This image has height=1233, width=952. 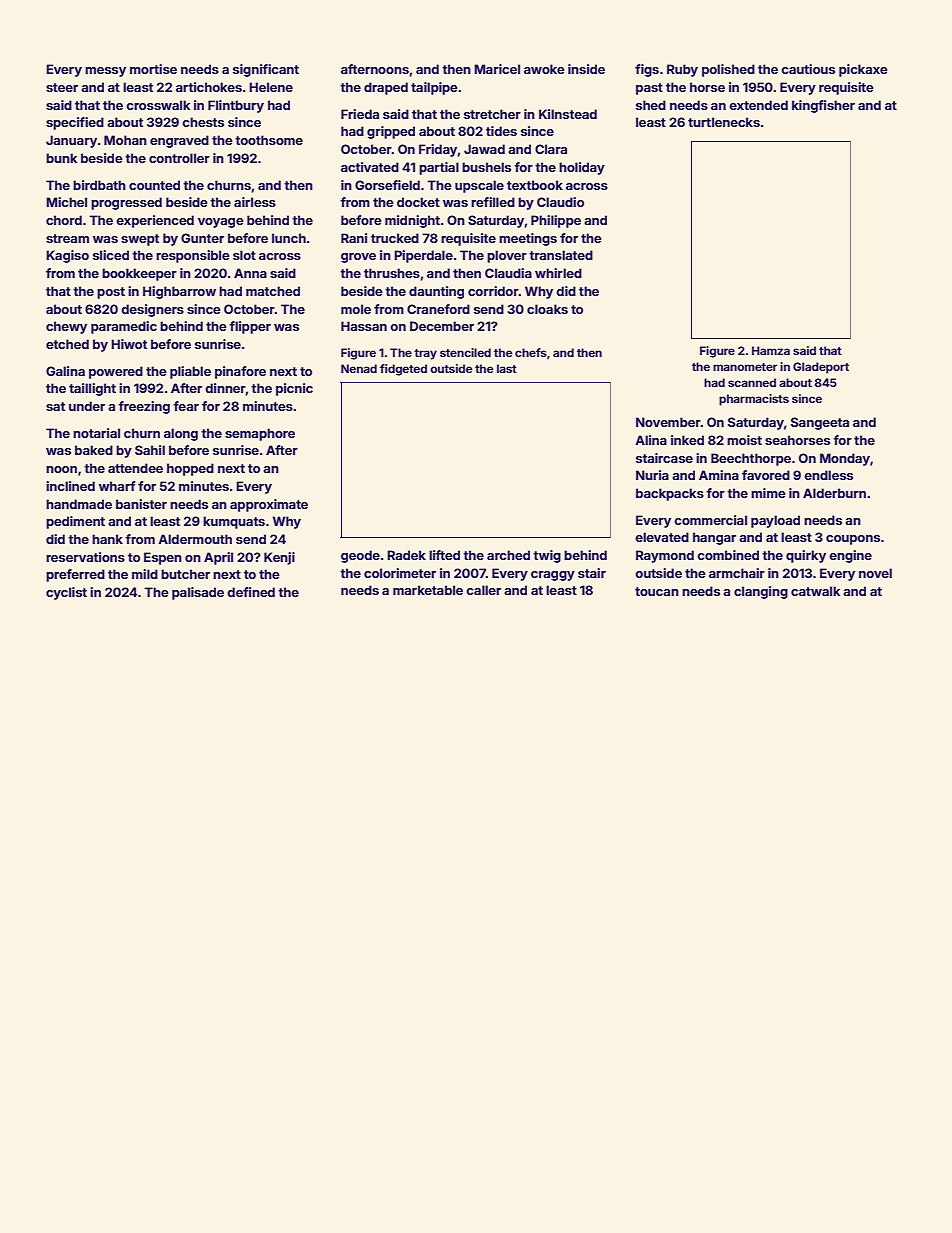 What do you see at coordinates (815, 591) in the image?
I see `catwalk` at bounding box center [815, 591].
